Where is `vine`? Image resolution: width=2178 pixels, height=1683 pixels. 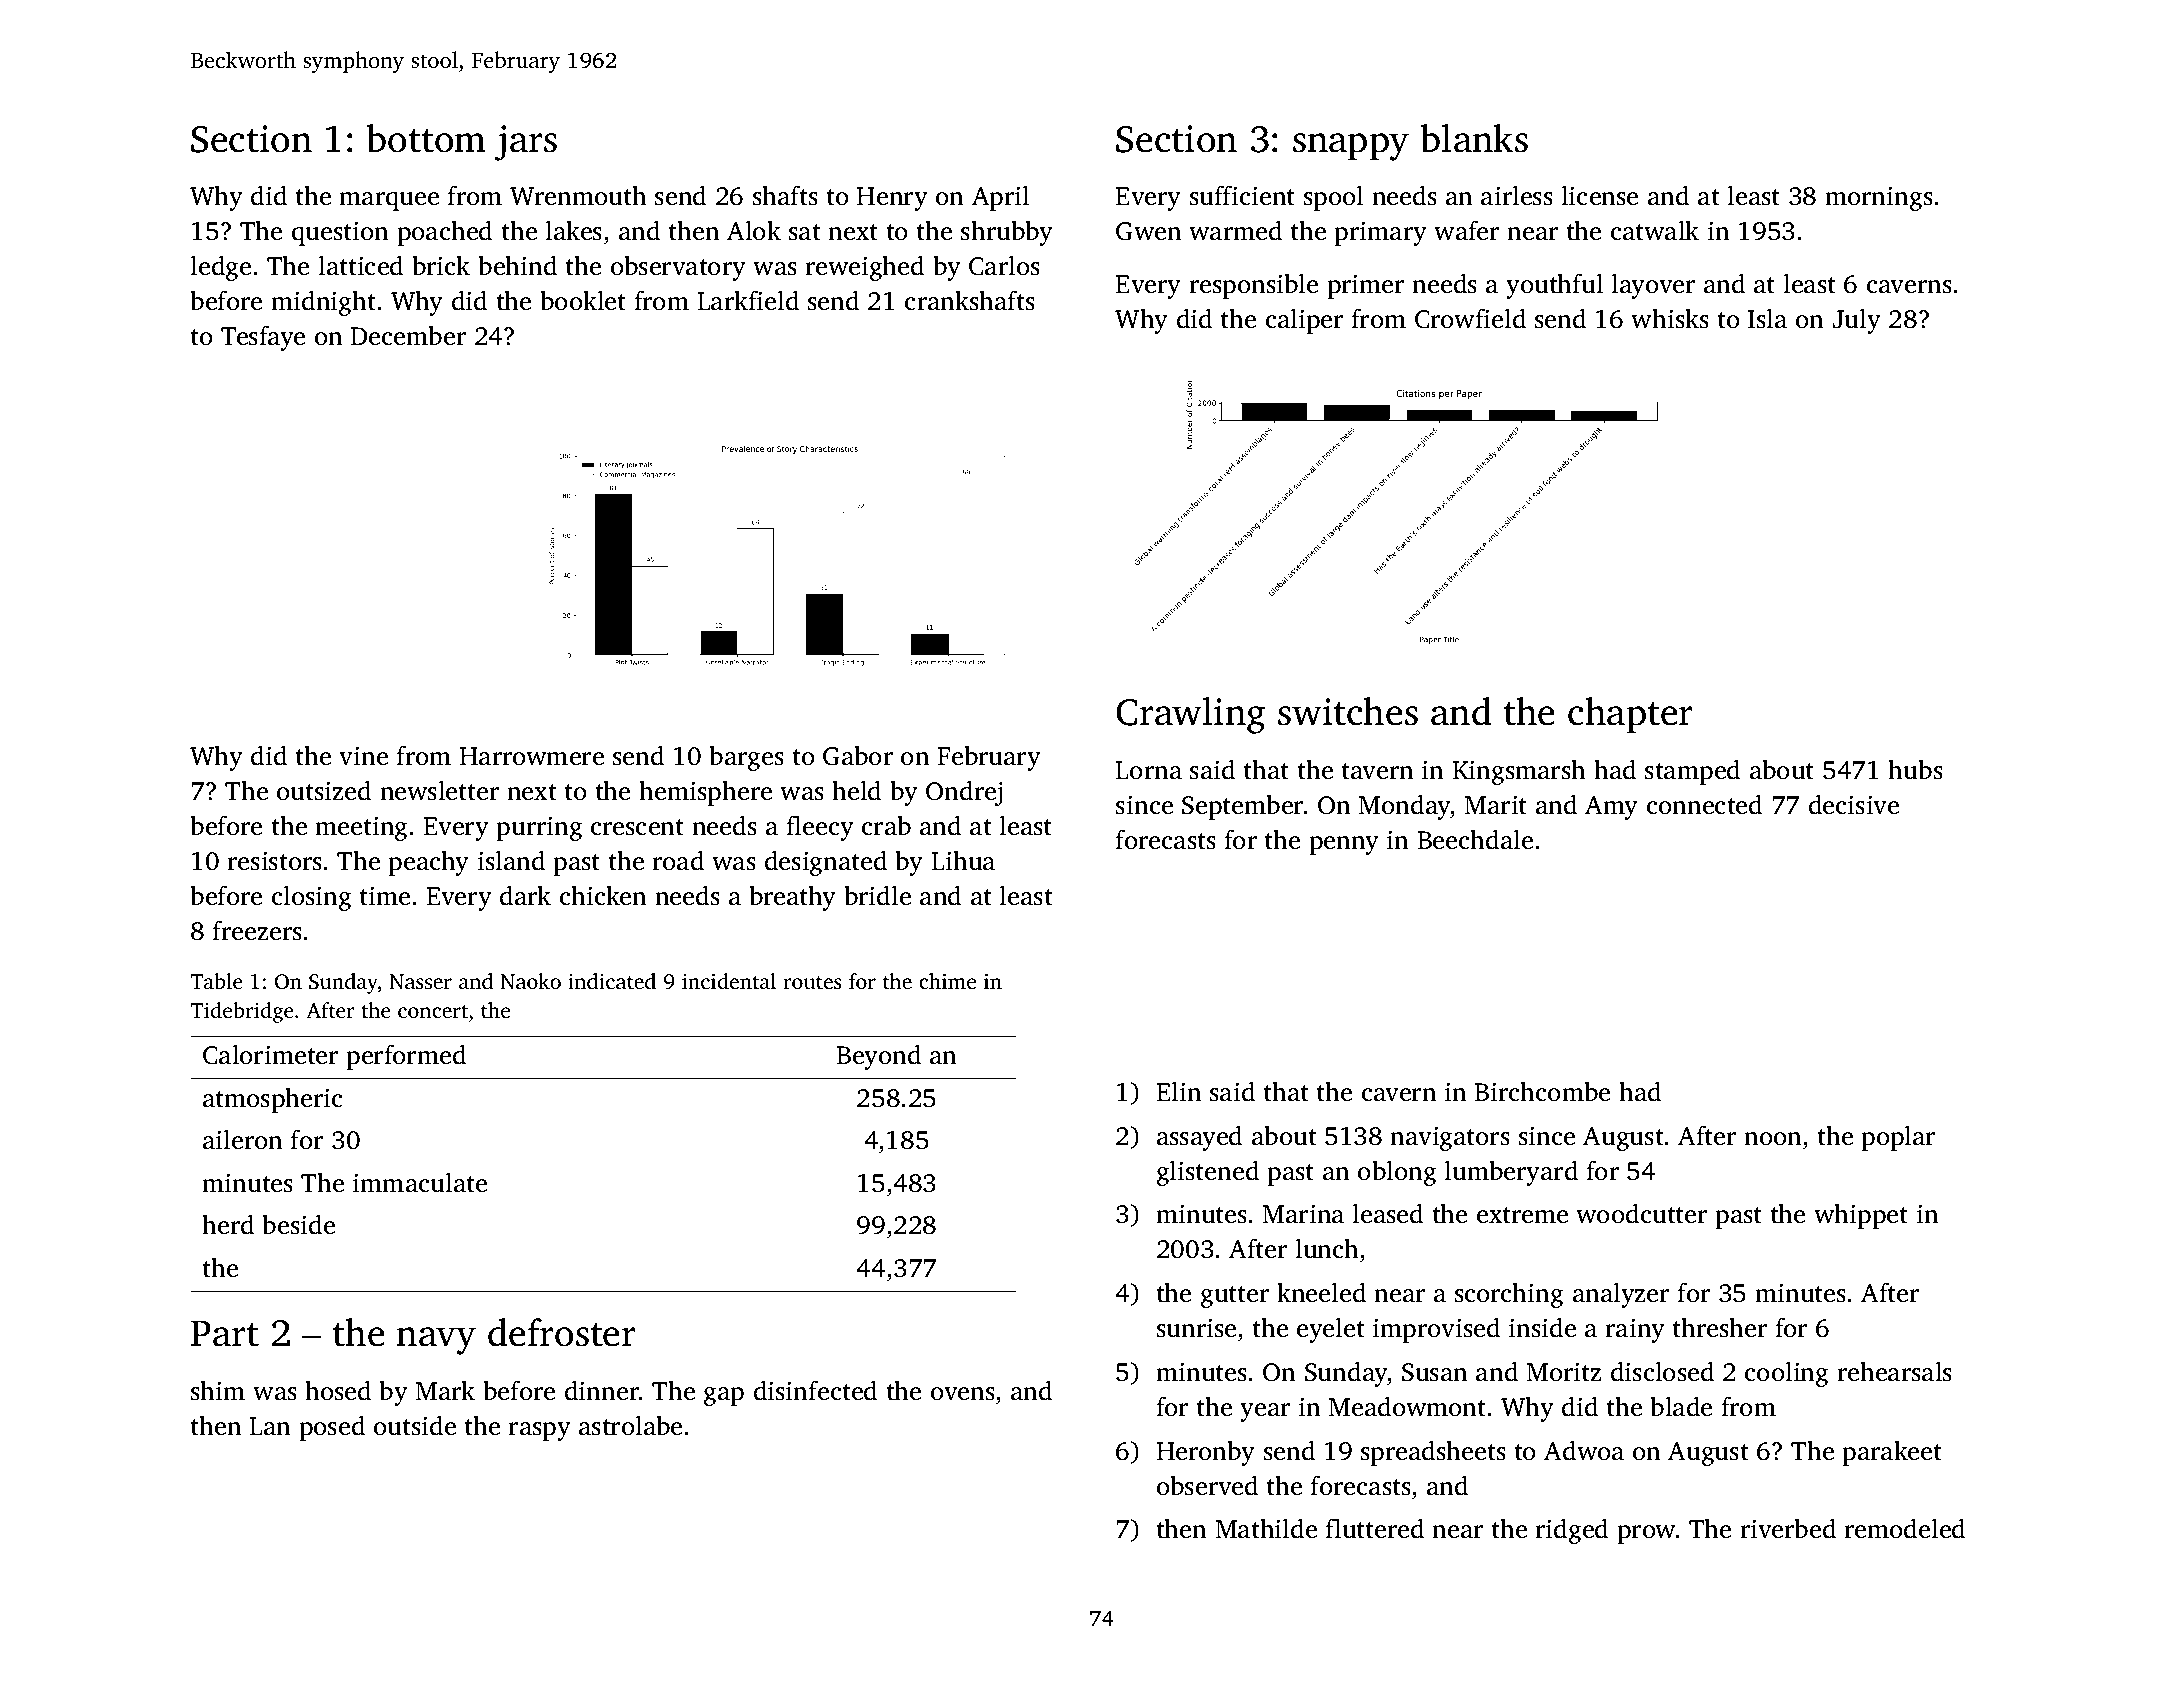
vine is located at coordinates (363, 756).
